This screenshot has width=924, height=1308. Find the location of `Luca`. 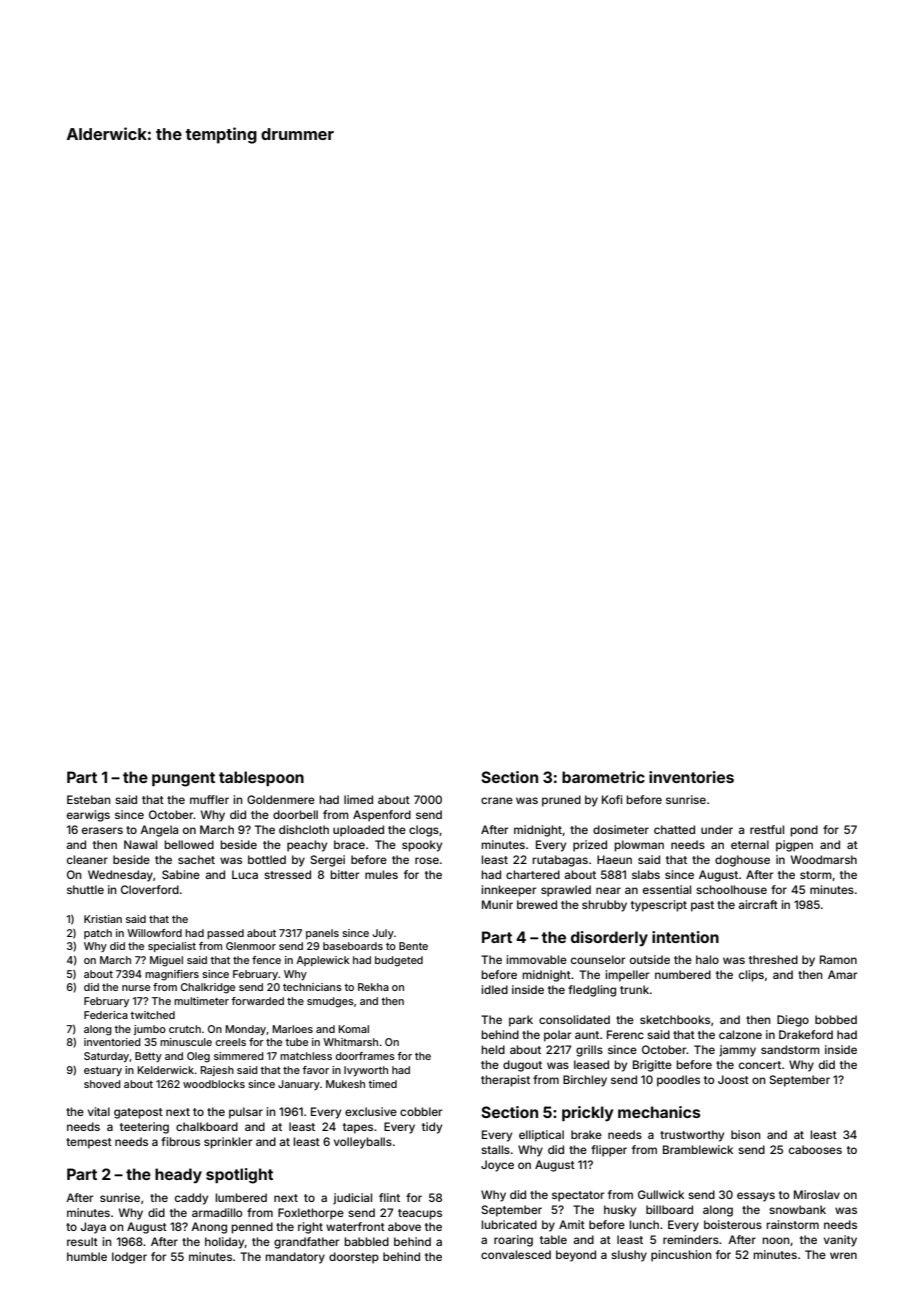

Luca is located at coordinates (245, 874).
